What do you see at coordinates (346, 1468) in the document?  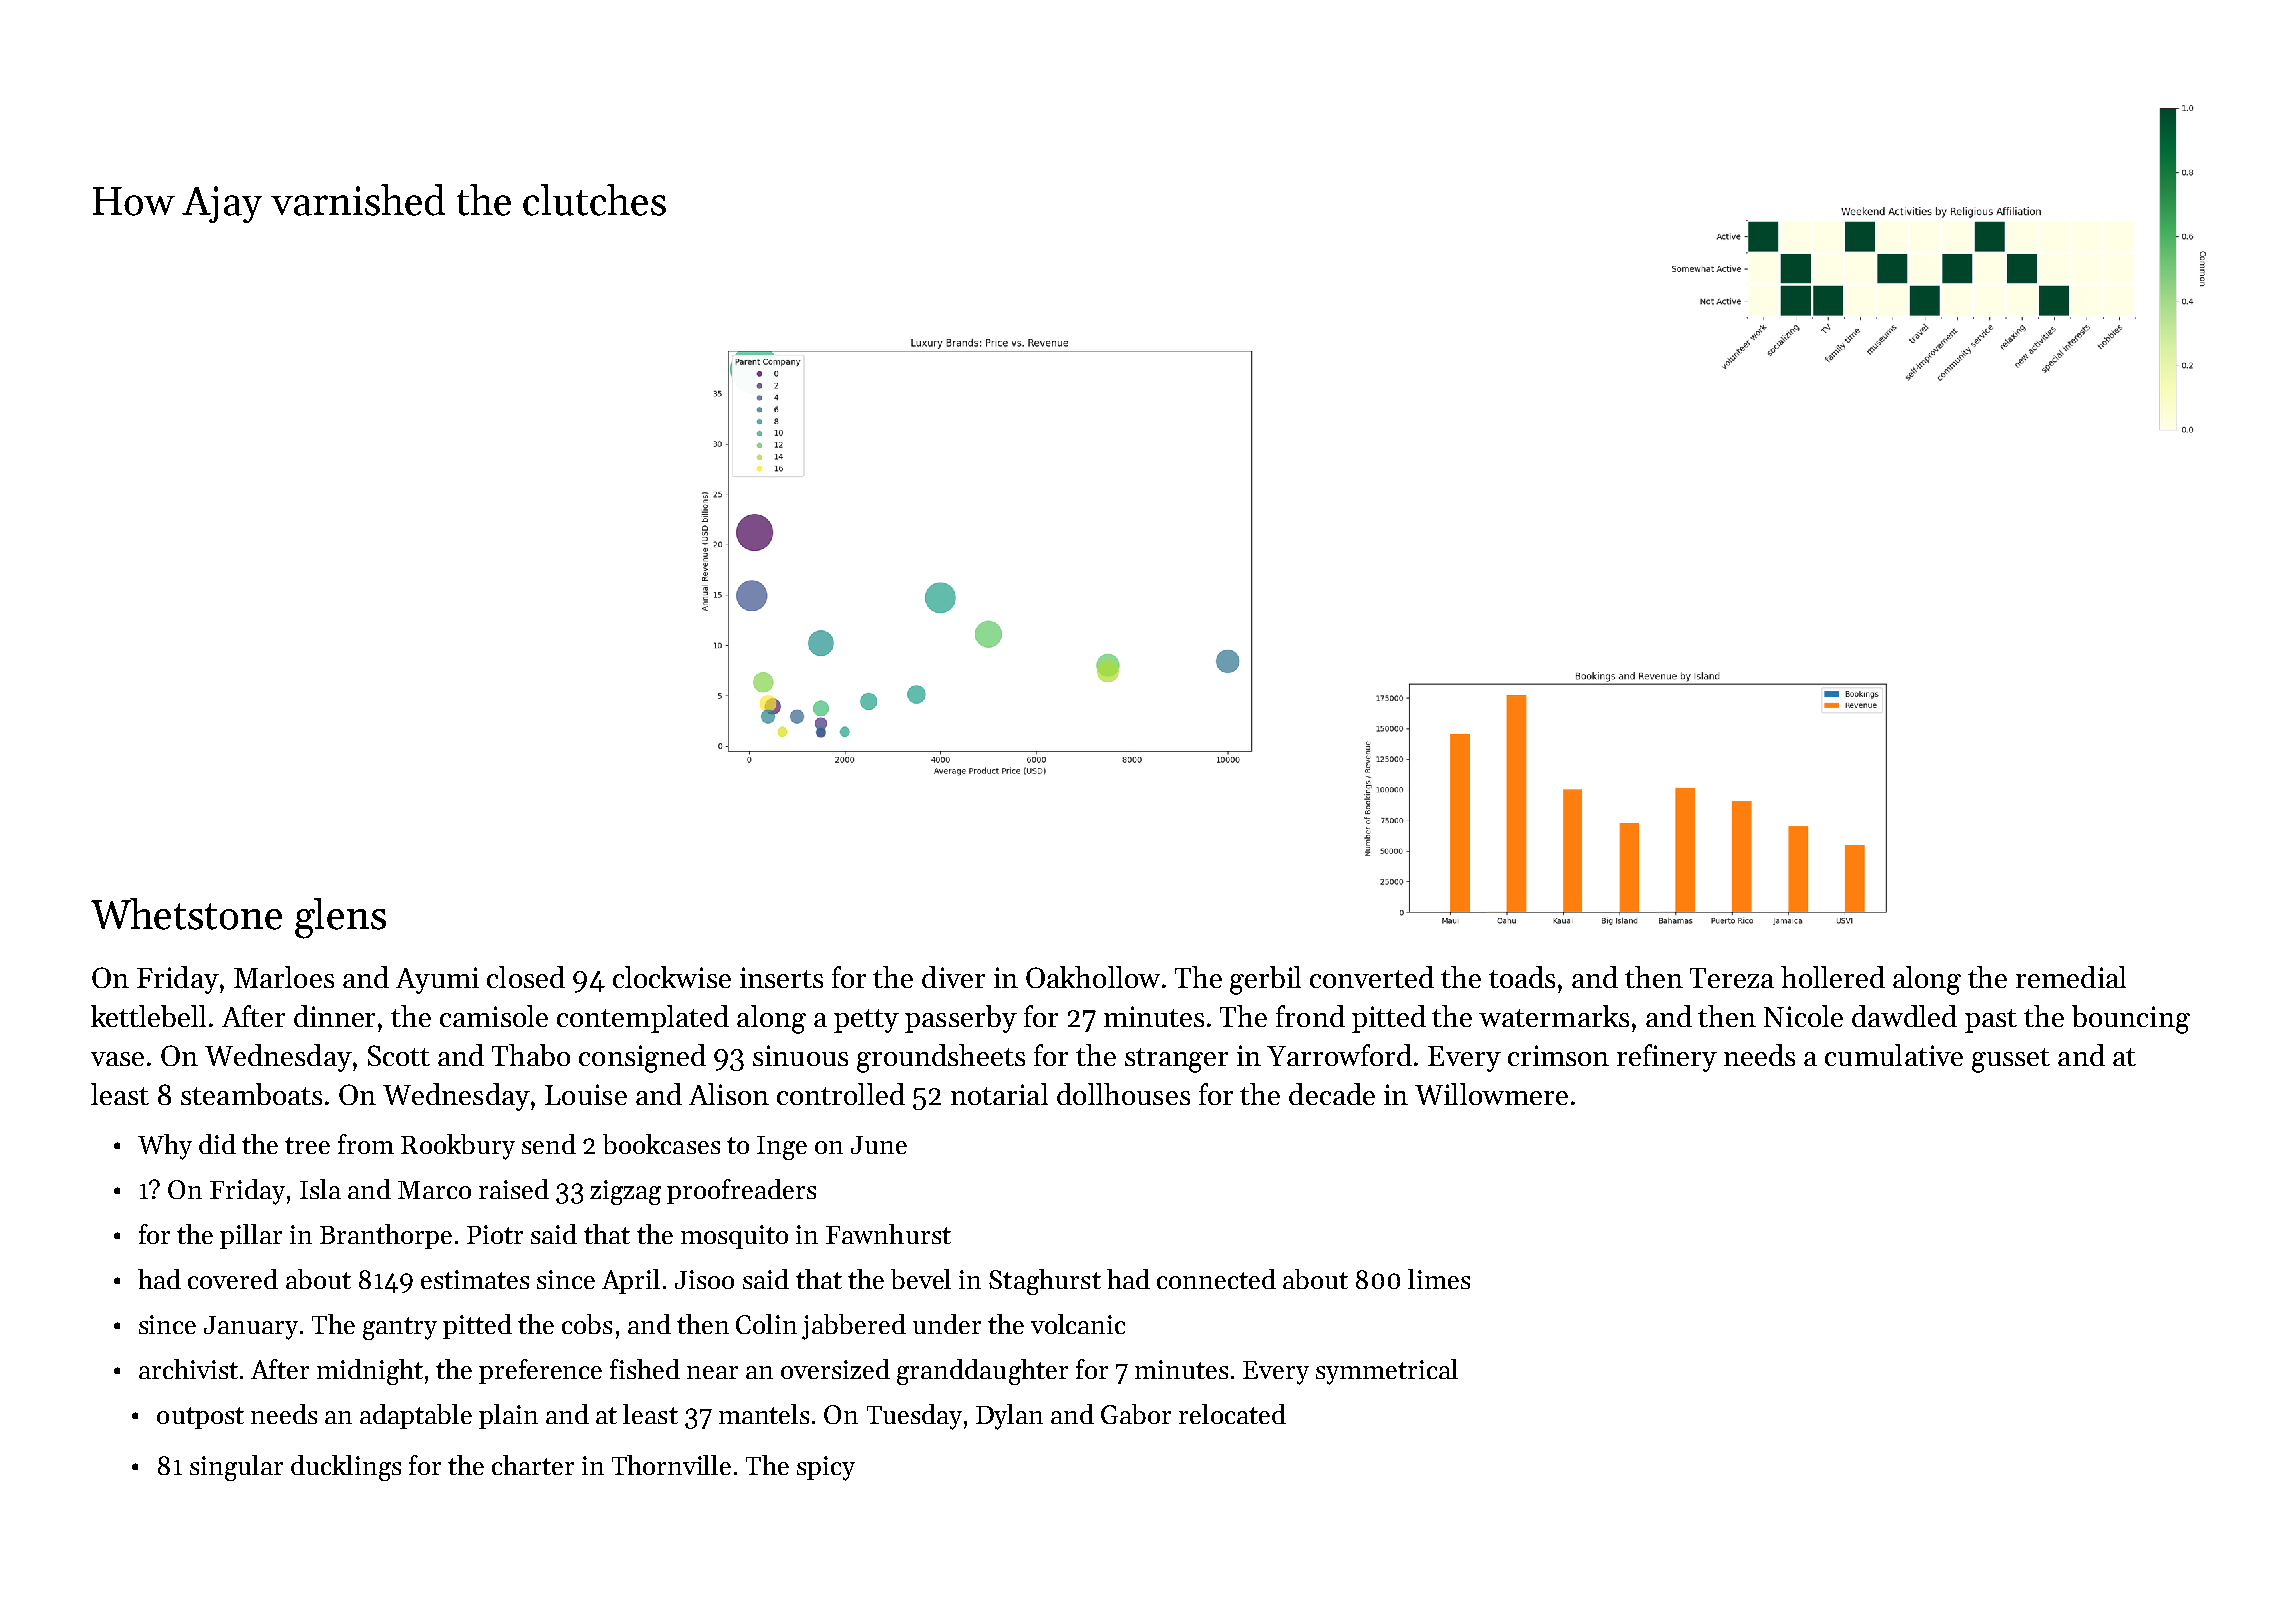 I see `ducklings` at bounding box center [346, 1468].
